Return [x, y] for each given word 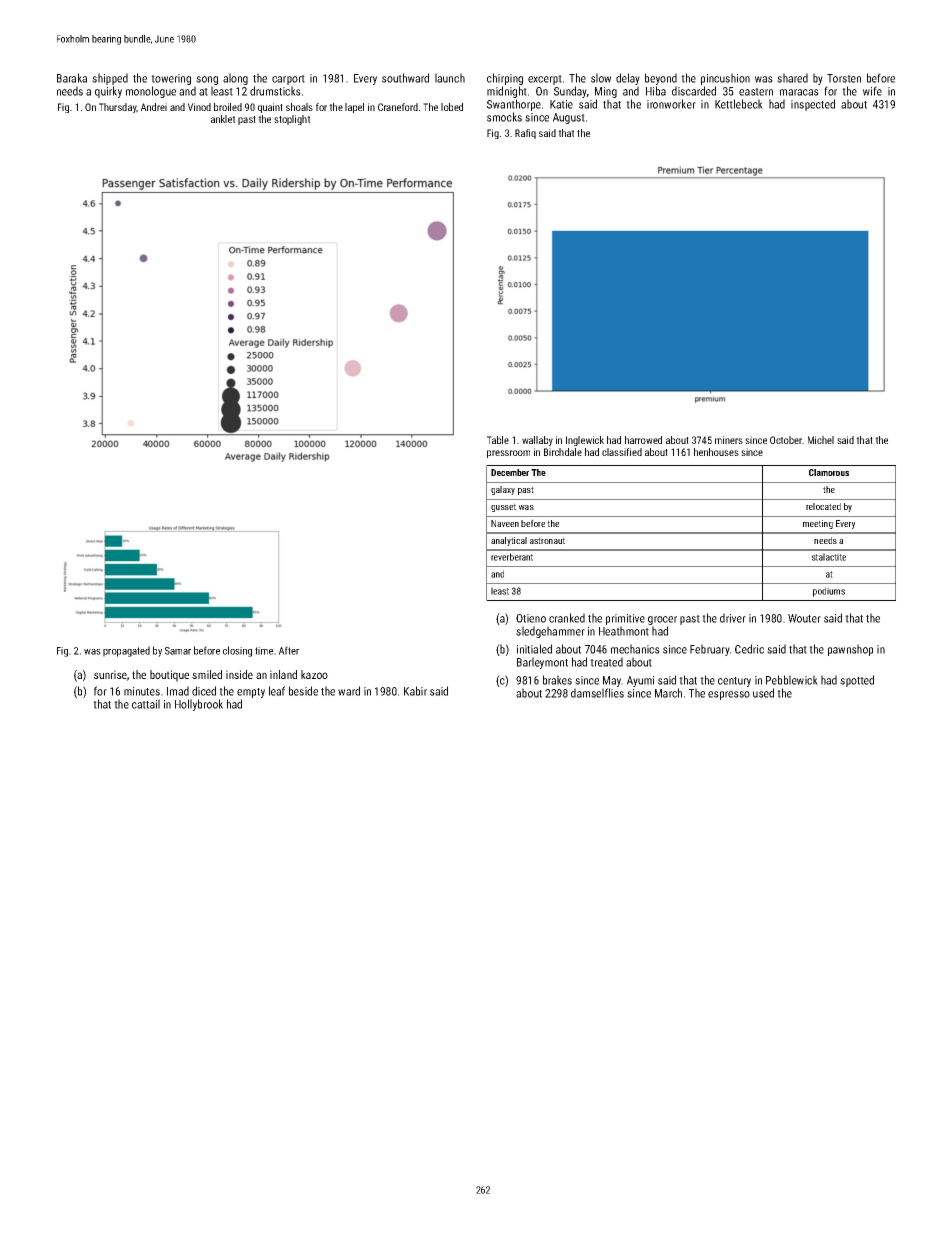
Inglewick [585, 441]
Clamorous [829, 472]
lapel [354, 108]
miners [729, 440]
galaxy [503, 490]
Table [498, 440]
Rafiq [525, 134]
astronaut [547, 540]
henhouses [716, 452]
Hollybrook [199, 705]
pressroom [508, 454]
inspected [813, 105]
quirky [108, 92]
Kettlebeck [739, 104]
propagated [126, 651]
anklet [223, 119]
